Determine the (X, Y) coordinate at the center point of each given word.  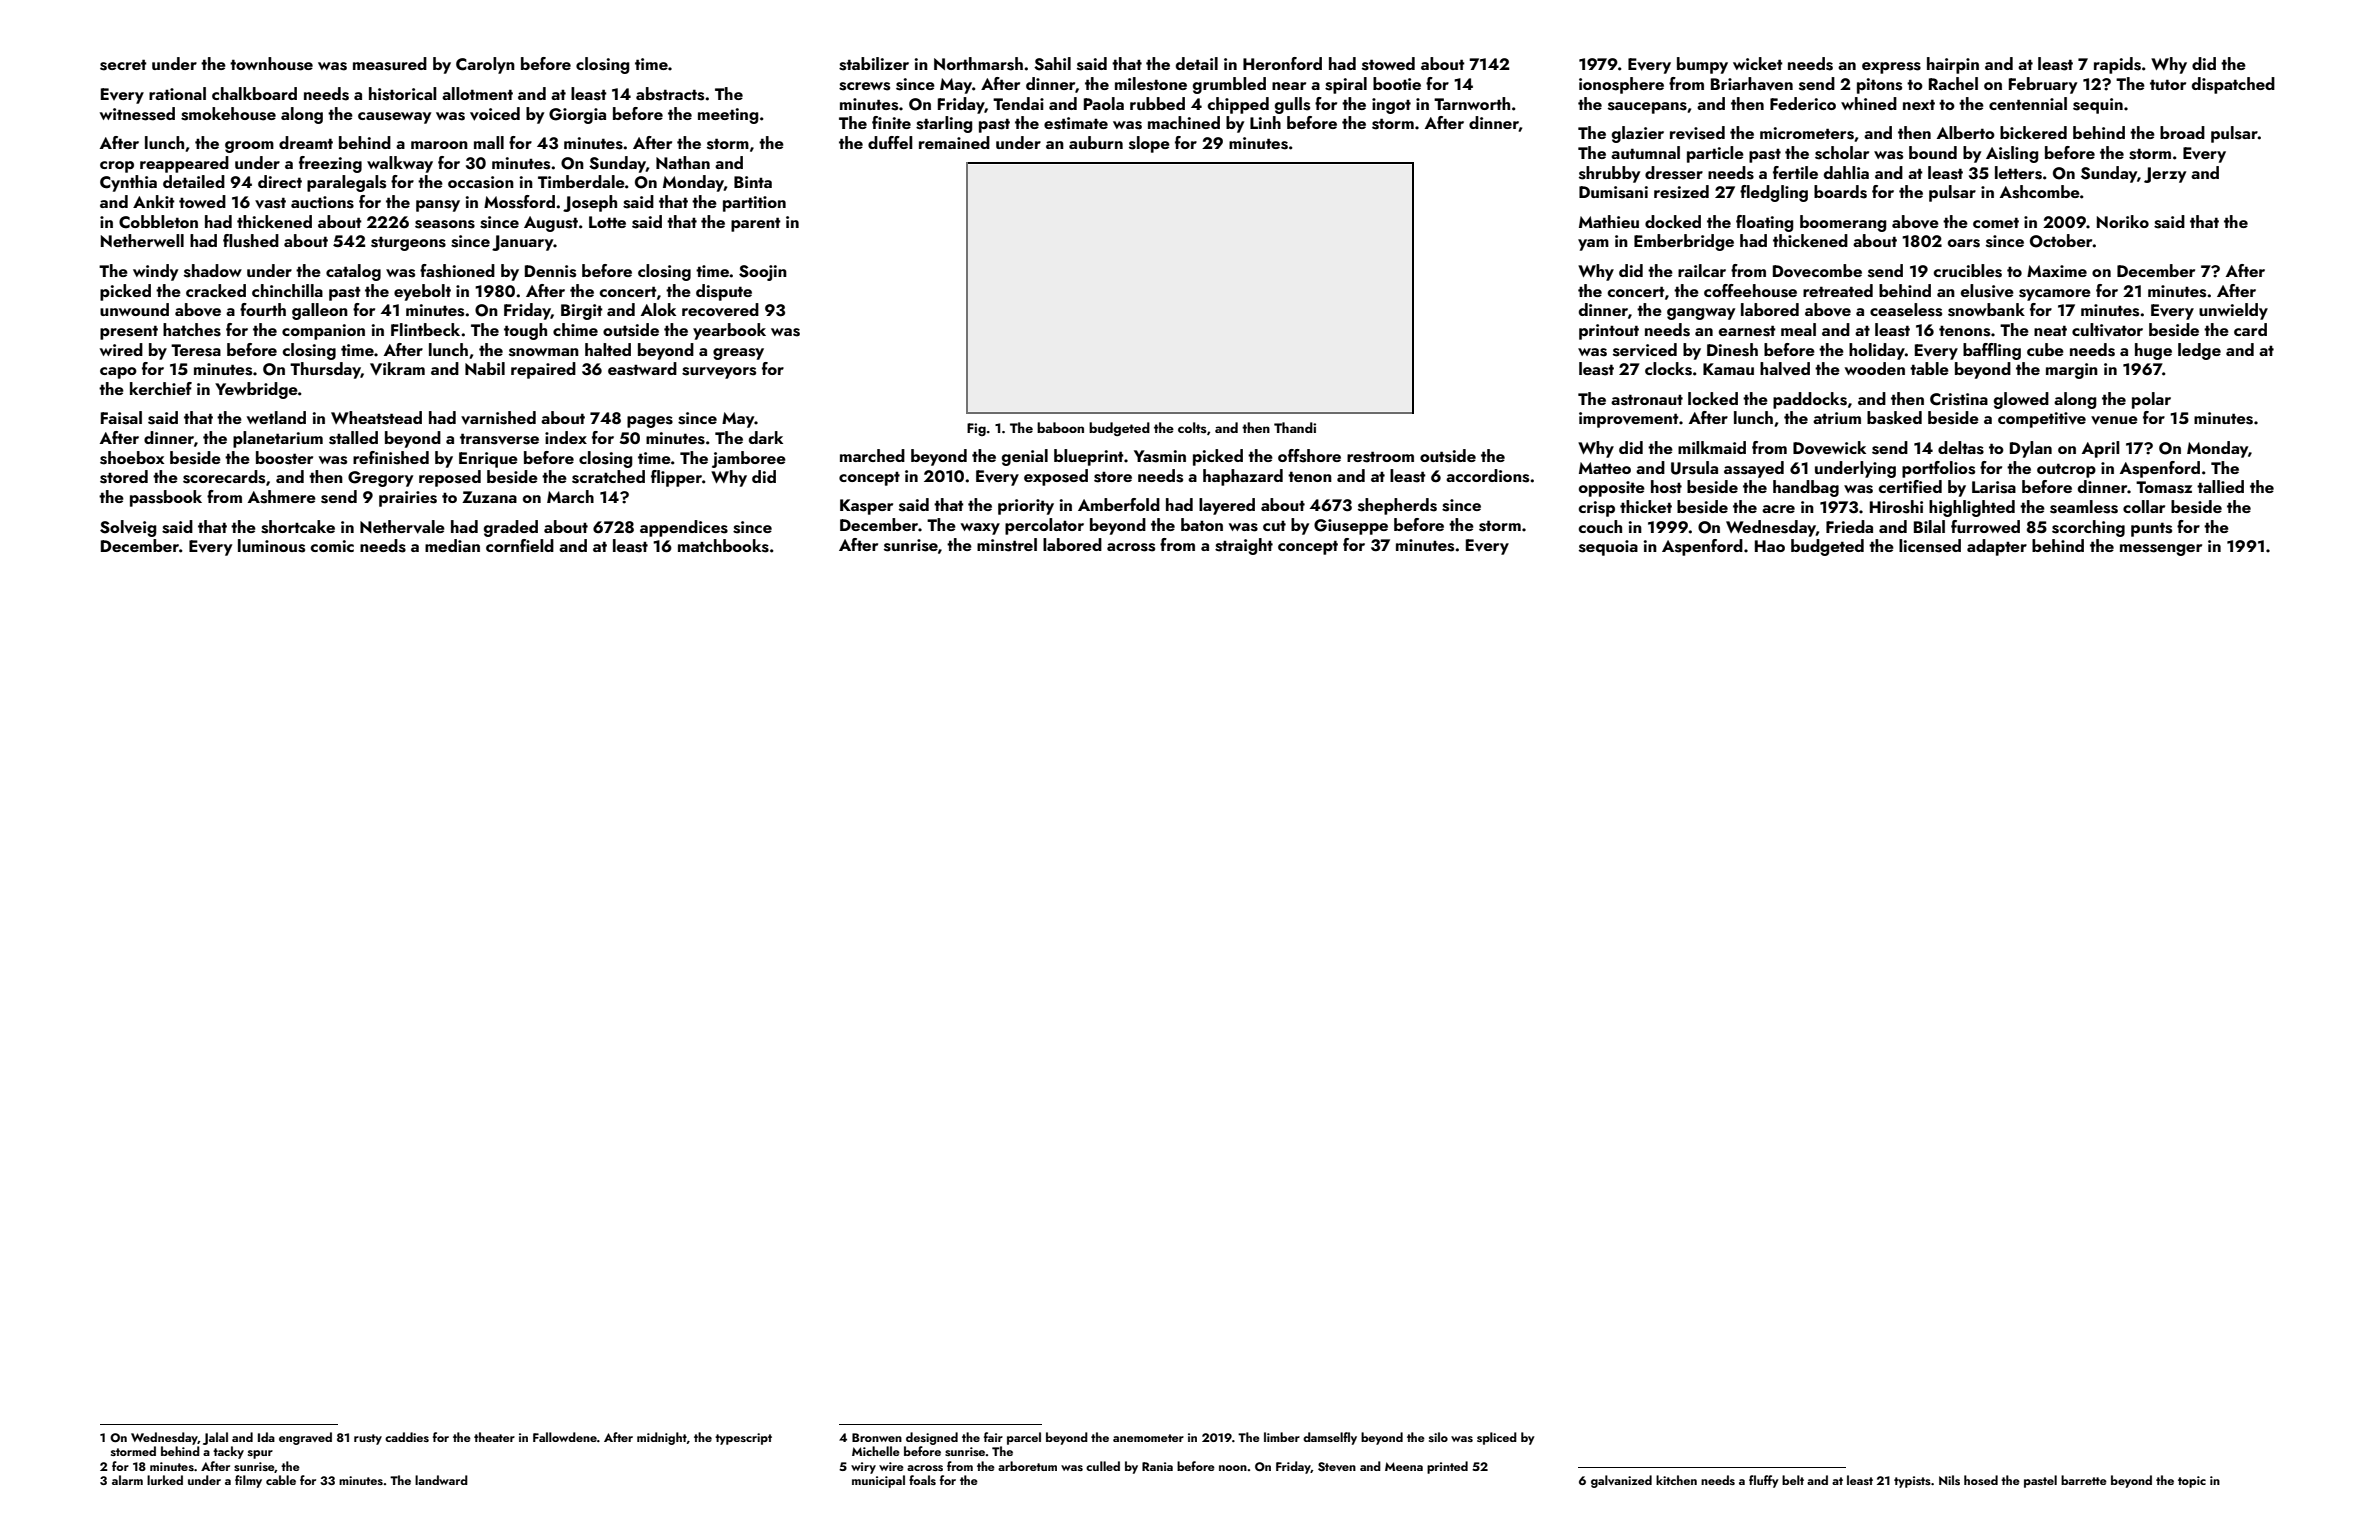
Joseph (590, 203)
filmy (248, 1481)
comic (332, 546)
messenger (2161, 550)
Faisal (121, 418)
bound (1933, 152)
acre (1778, 509)
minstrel (1007, 545)
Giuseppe (1351, 527)
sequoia (1608, 548)
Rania (1157, 1466)
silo (1438, 1437)
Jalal (215, 1438)
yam (1593, 245)
